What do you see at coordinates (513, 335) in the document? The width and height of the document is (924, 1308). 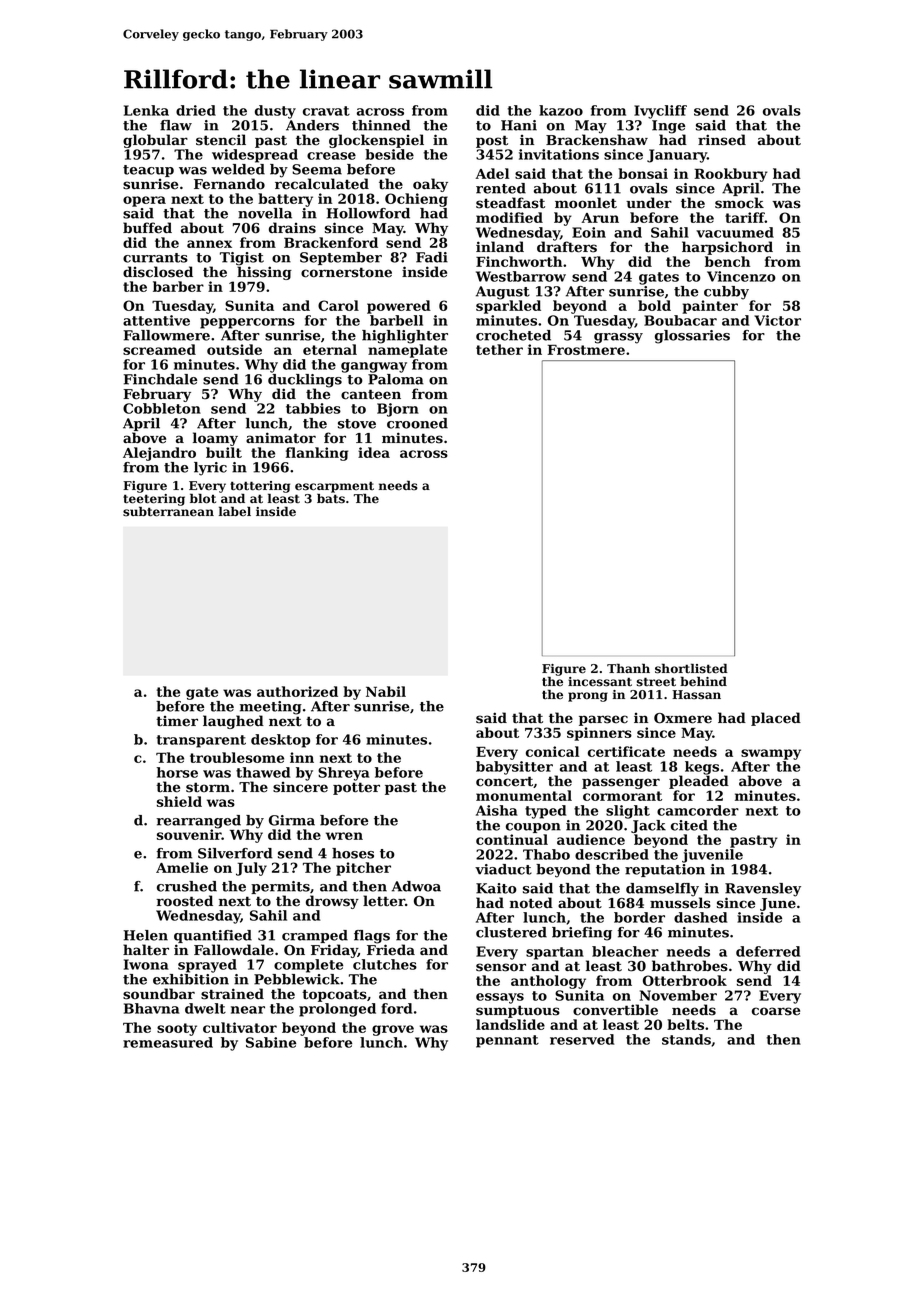 I see `crocheted` at bounding box center [513, 335].
